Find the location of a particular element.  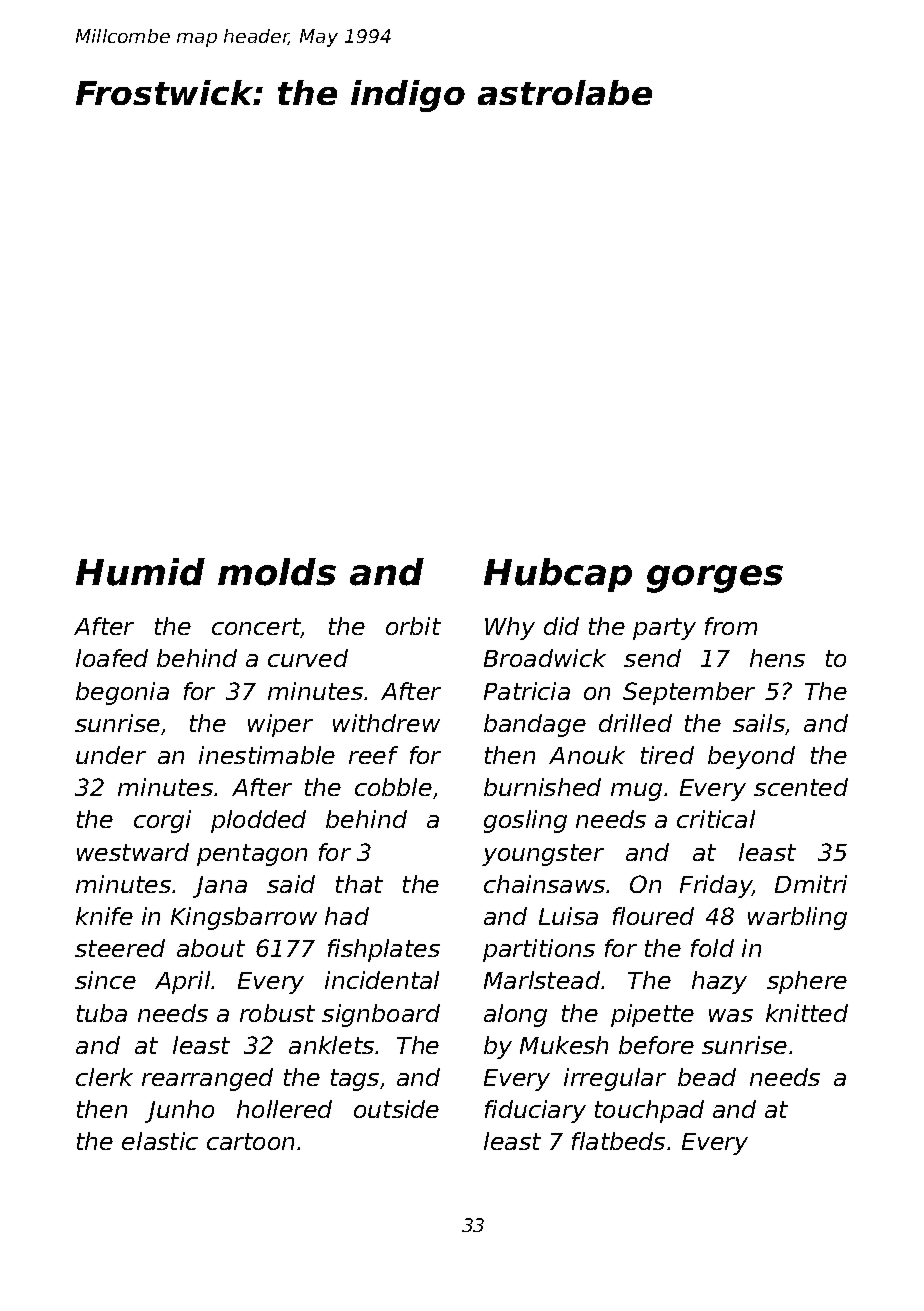

had is located at coordinates (347, 916).
